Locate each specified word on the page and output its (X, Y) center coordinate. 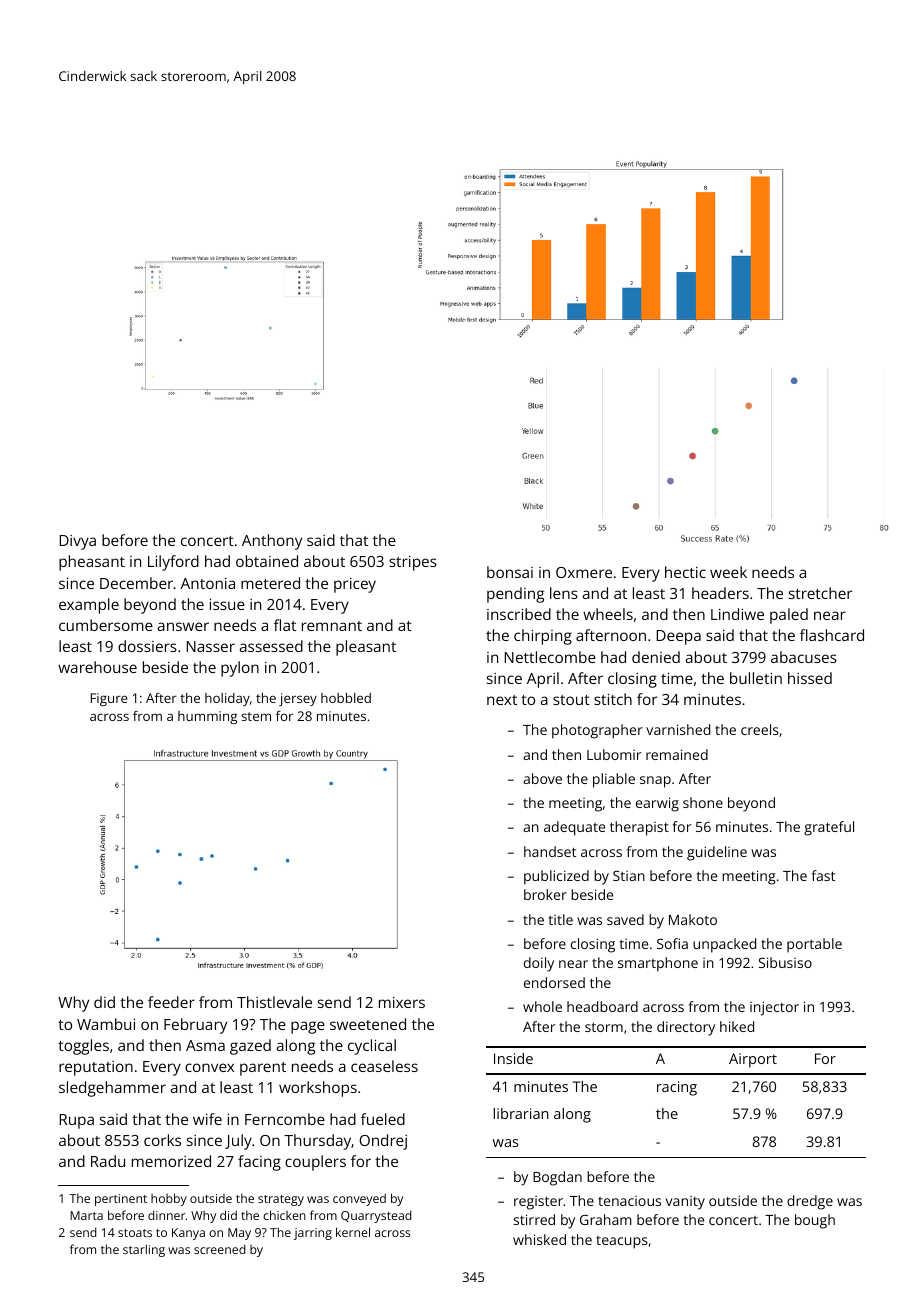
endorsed (554, 982)
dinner (167, 1215)
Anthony (272, 542)
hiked (737, 1026)
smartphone (658, 964)
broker (545, 894)
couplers (315, 1163)
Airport (753, 1060)
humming (207, 717)
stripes (413, 563)
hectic (685, 572)
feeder (171, 1002)
